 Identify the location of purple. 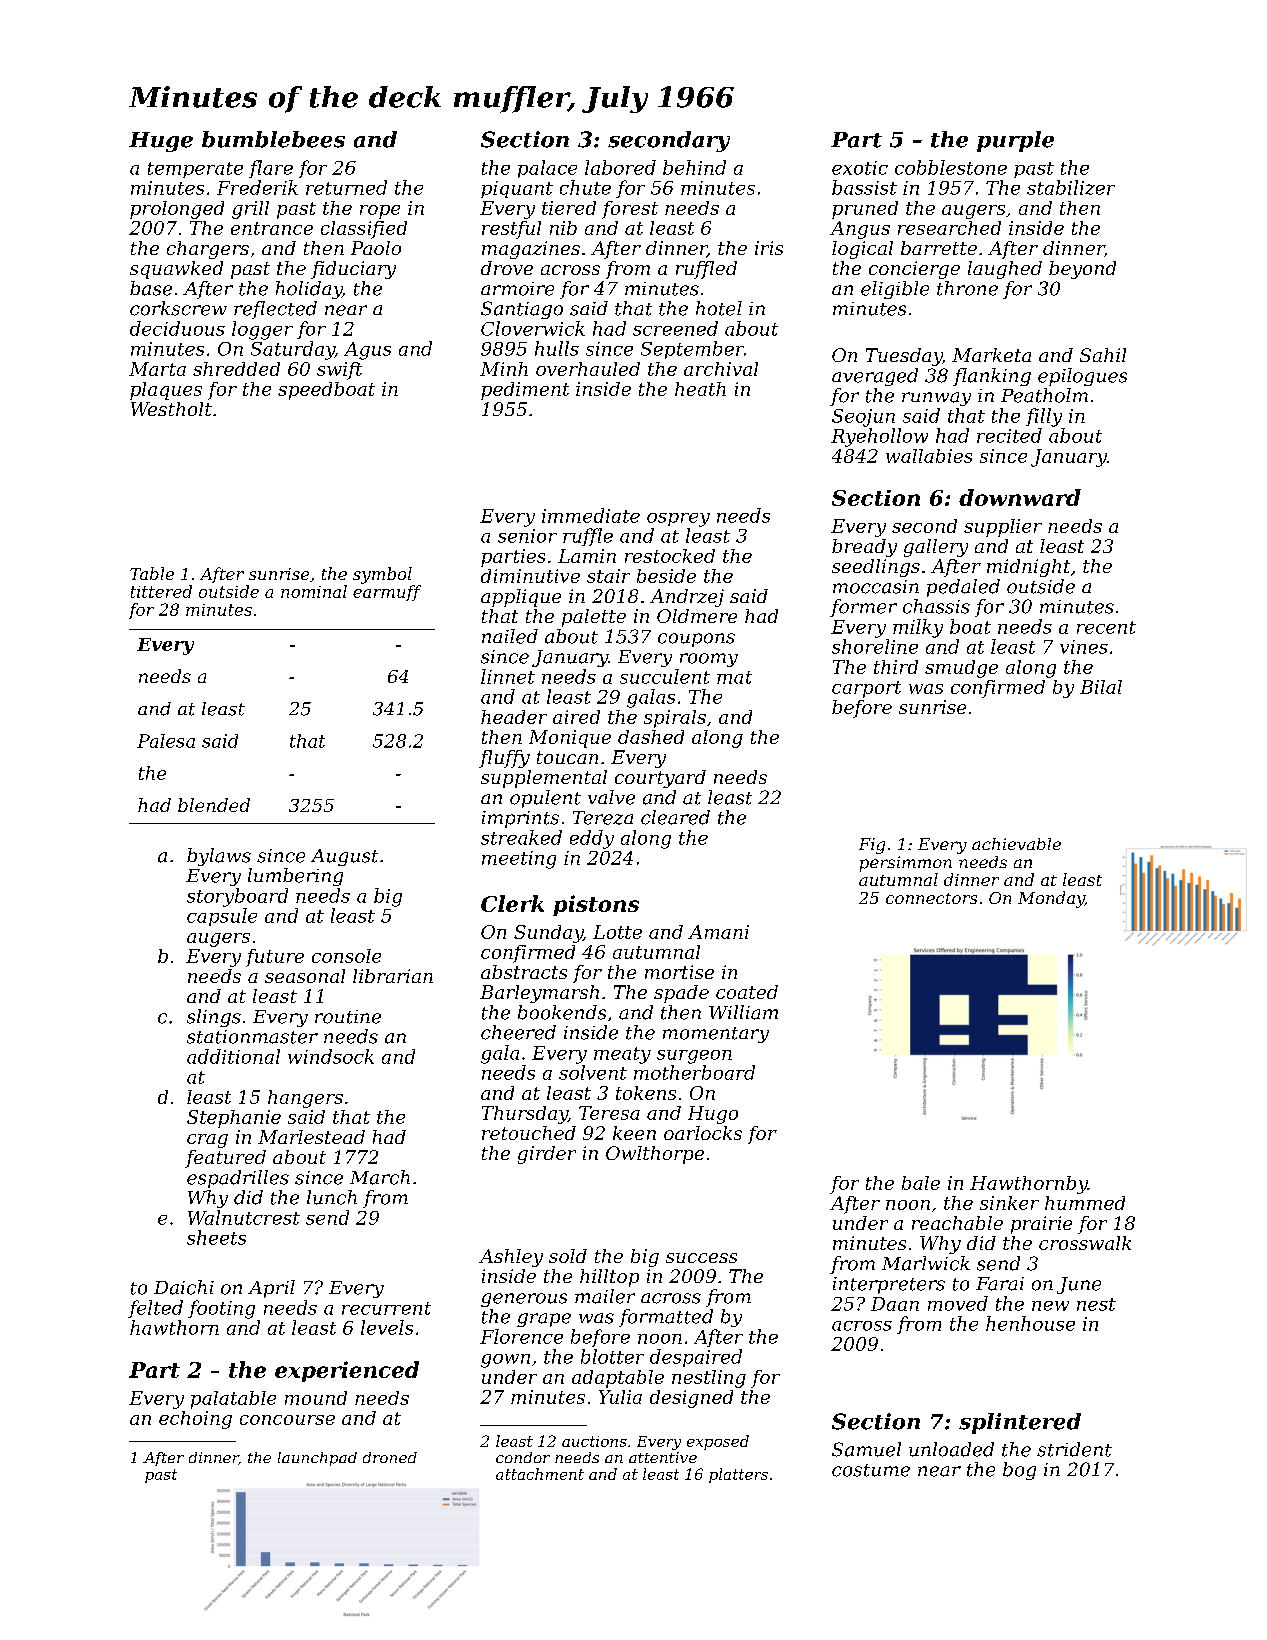
(1015, 141).
